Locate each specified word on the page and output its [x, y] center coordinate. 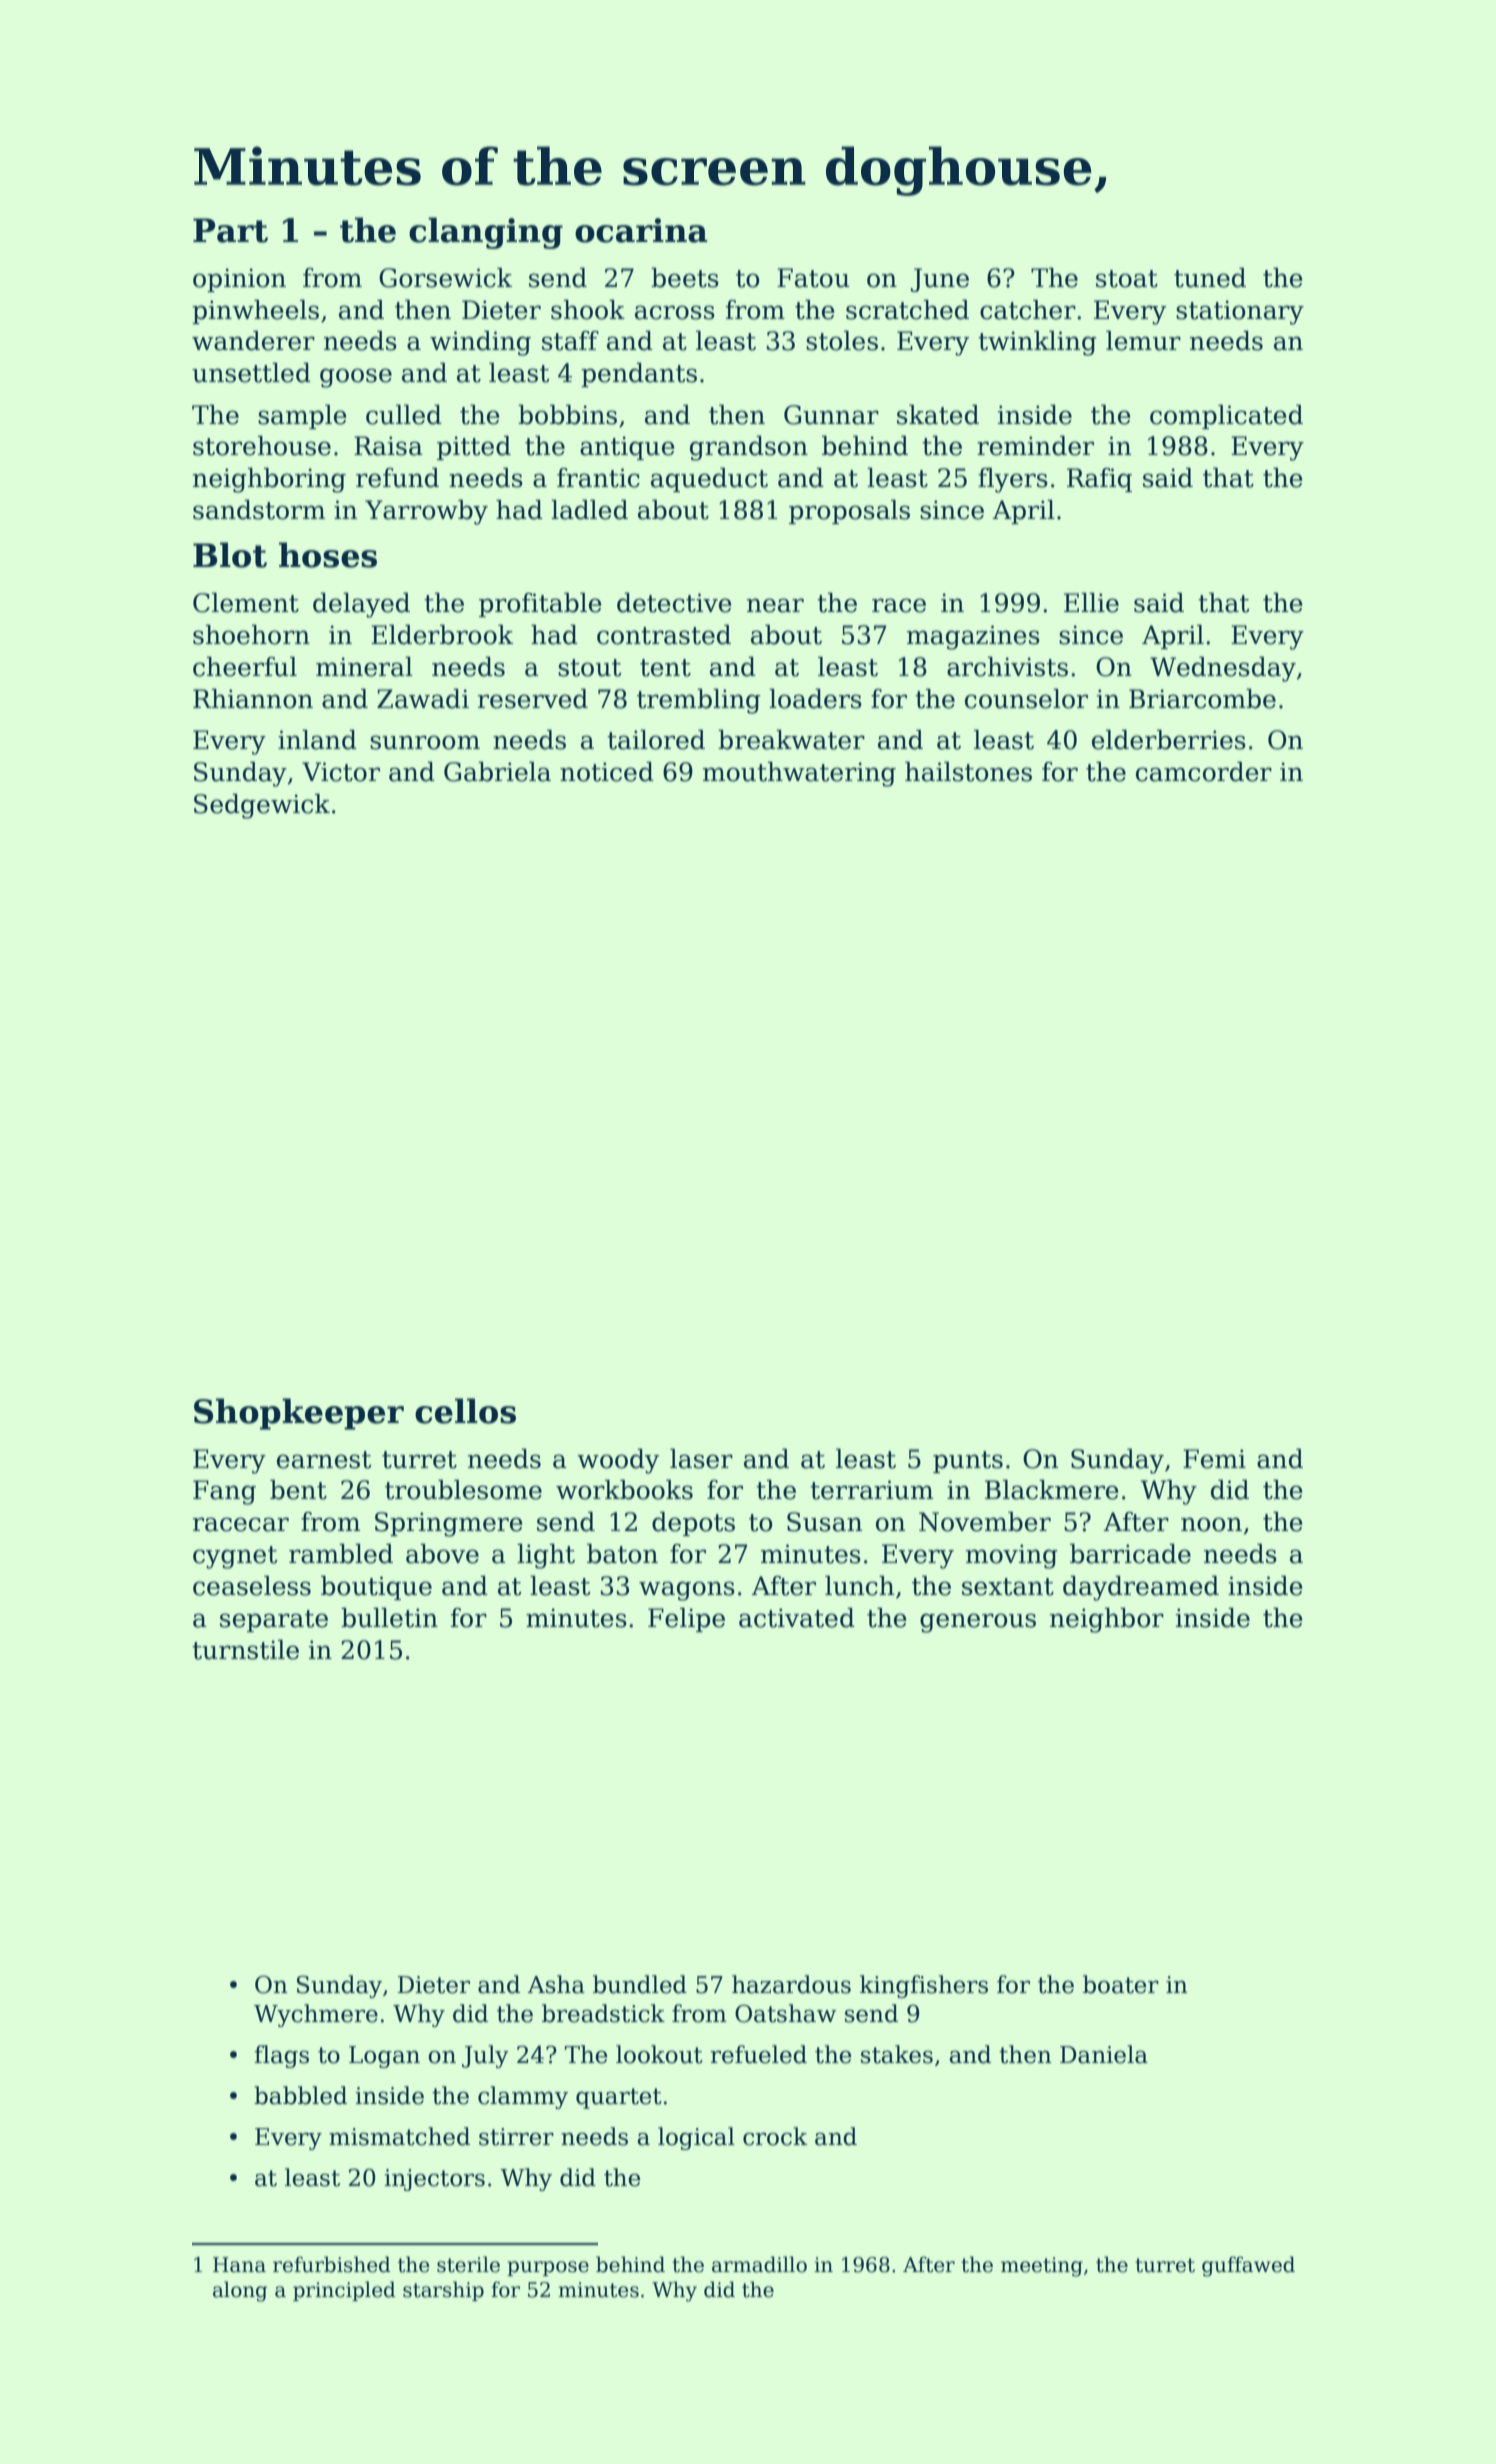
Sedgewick [262, 806]
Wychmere [316, 2015]
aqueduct [709, 480]
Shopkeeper [299, 1414]
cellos [465, 1411]
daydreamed [1141, 1588]
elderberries [1169, 740]
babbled [300, 2095]
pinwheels [255, 312]
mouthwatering [799, 774]
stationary [1240, 312]
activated [797, 1618]
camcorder [1204, 772]
